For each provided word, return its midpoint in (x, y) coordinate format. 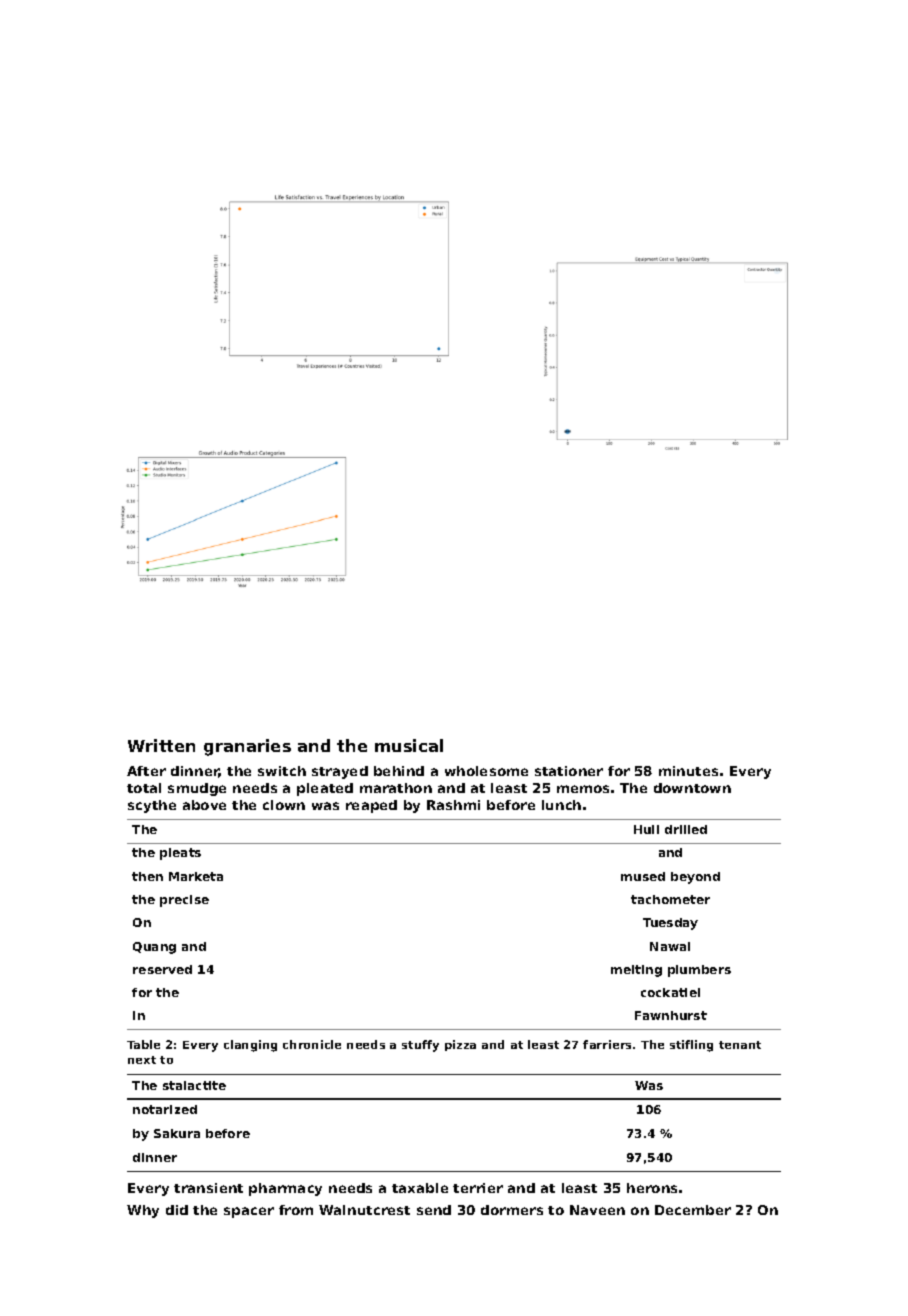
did (177, 1210)
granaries (247, 747)
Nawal (670, 946)
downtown (692, 788)
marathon (396, 788)
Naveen (597, 1210)
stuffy (420, 1046)
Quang (154, 948)
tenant (740, 1045)
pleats (180, 854)
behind (399, 771)
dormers (512, 1210)
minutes (688, 771)
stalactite (194, 1085)
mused (643, 876)
